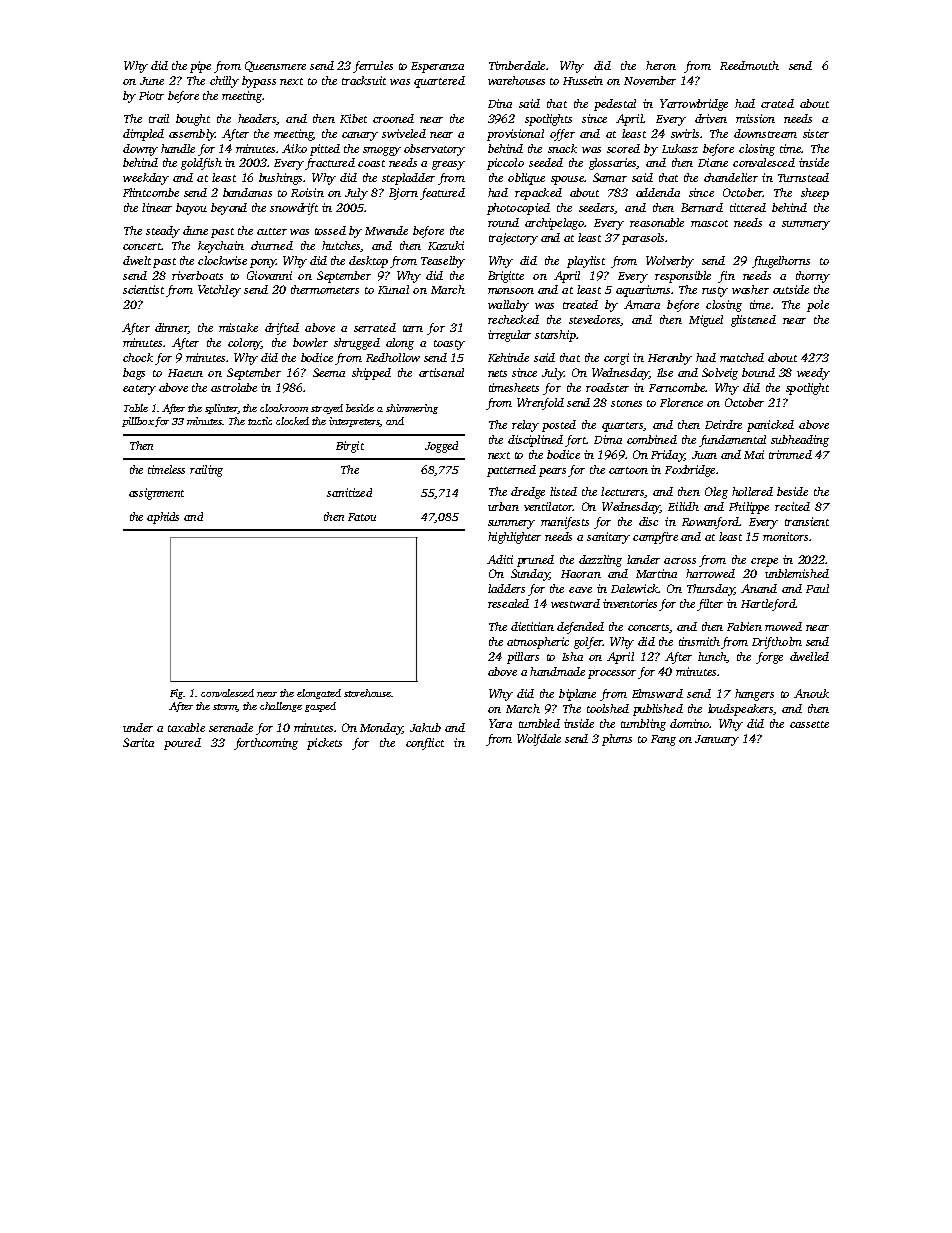 The image size is (952, 1233). Describe the element at coordinates (163, 518) in the screenshot. I see `aphids` at that location.
